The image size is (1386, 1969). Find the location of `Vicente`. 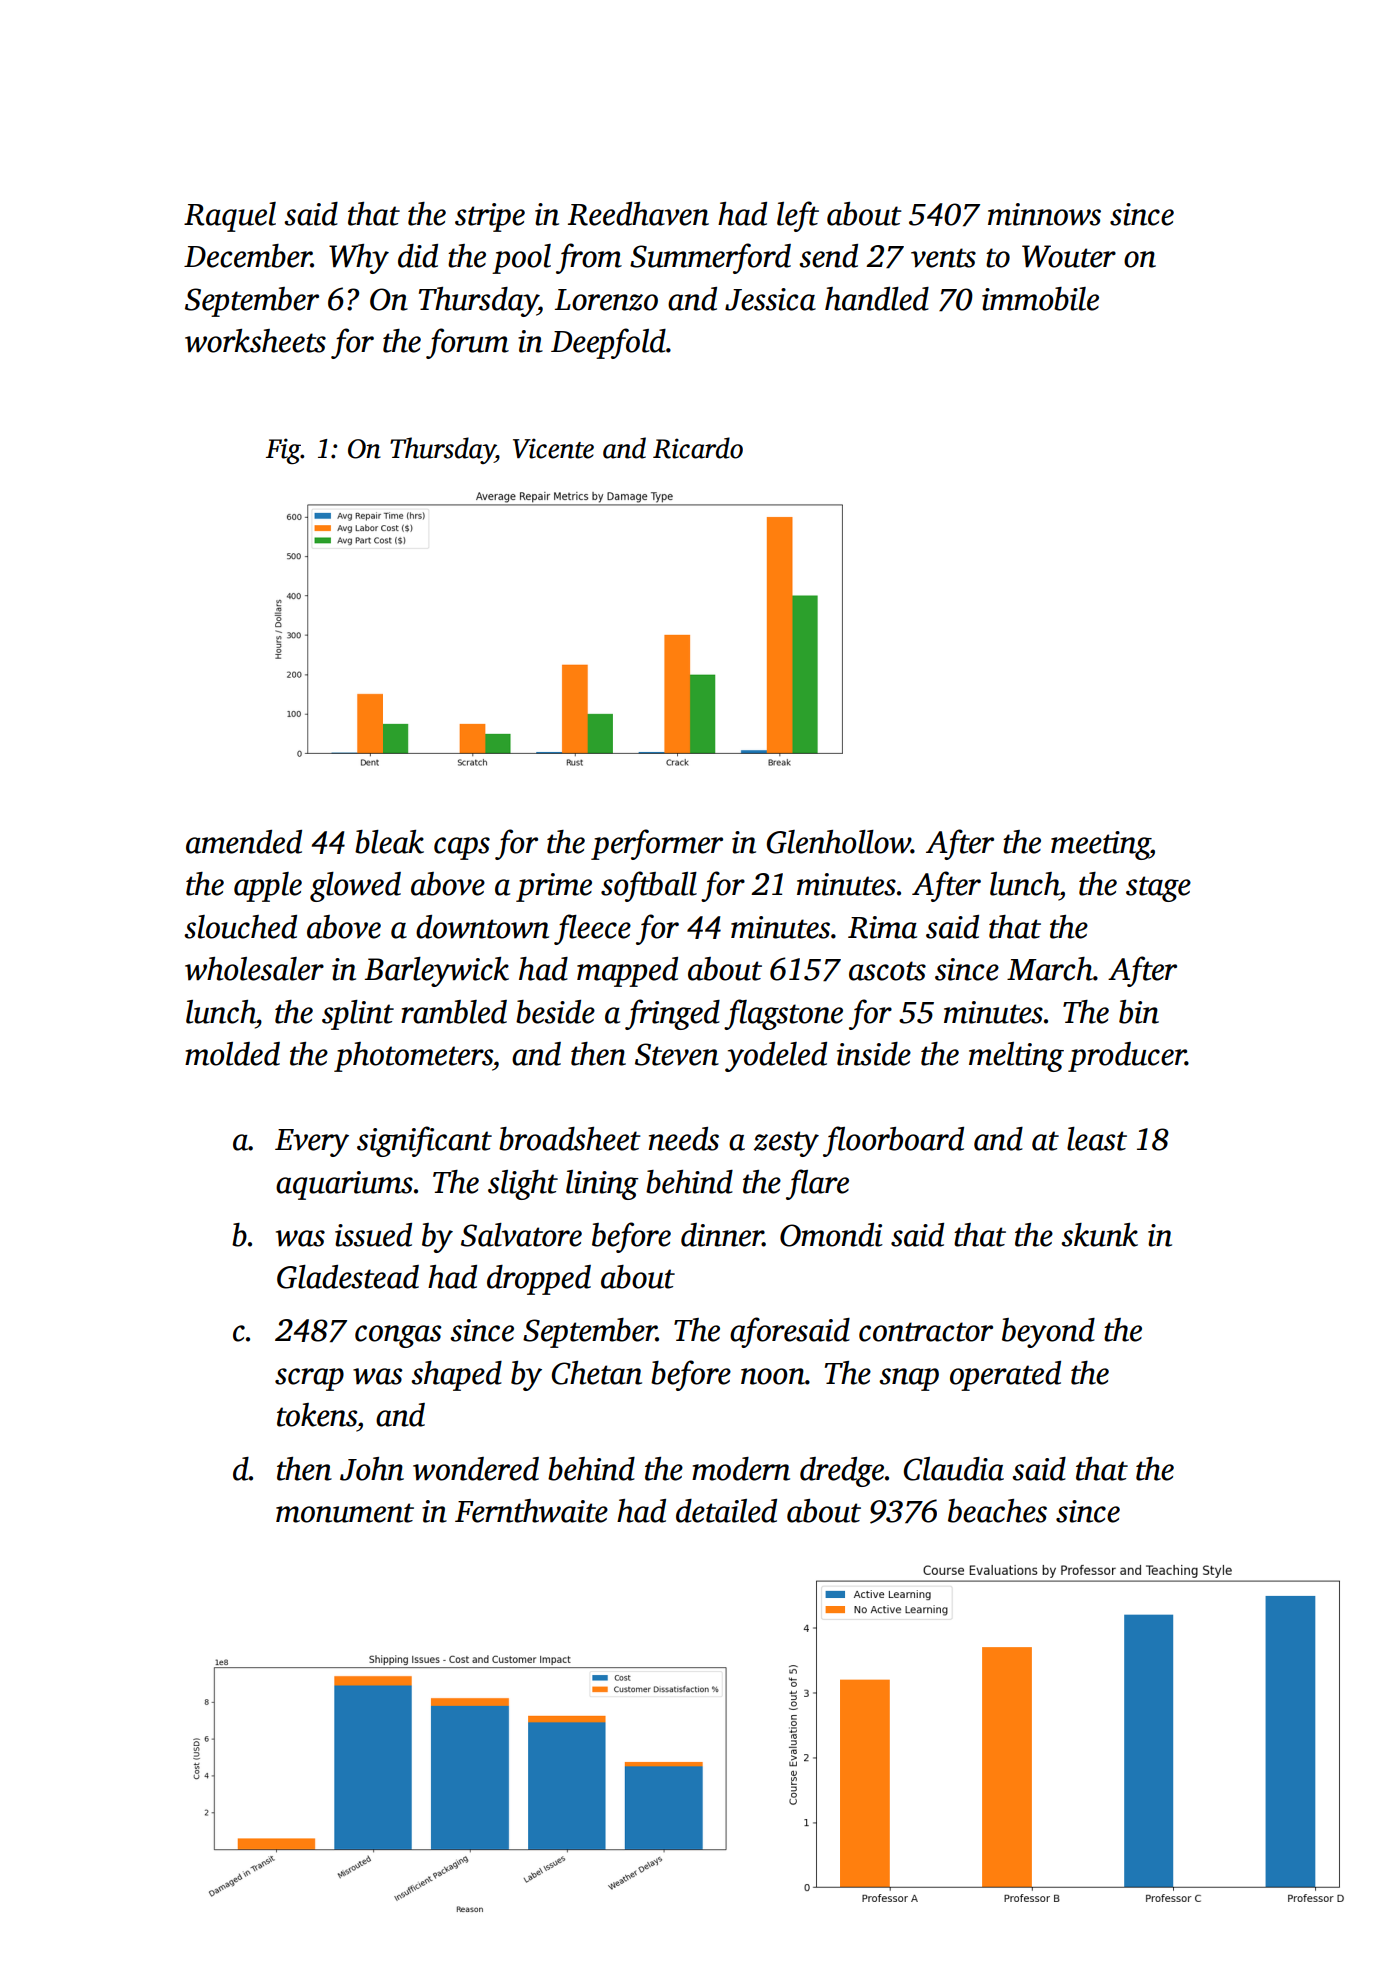

Vicente is located at coordinates (553, 448).
